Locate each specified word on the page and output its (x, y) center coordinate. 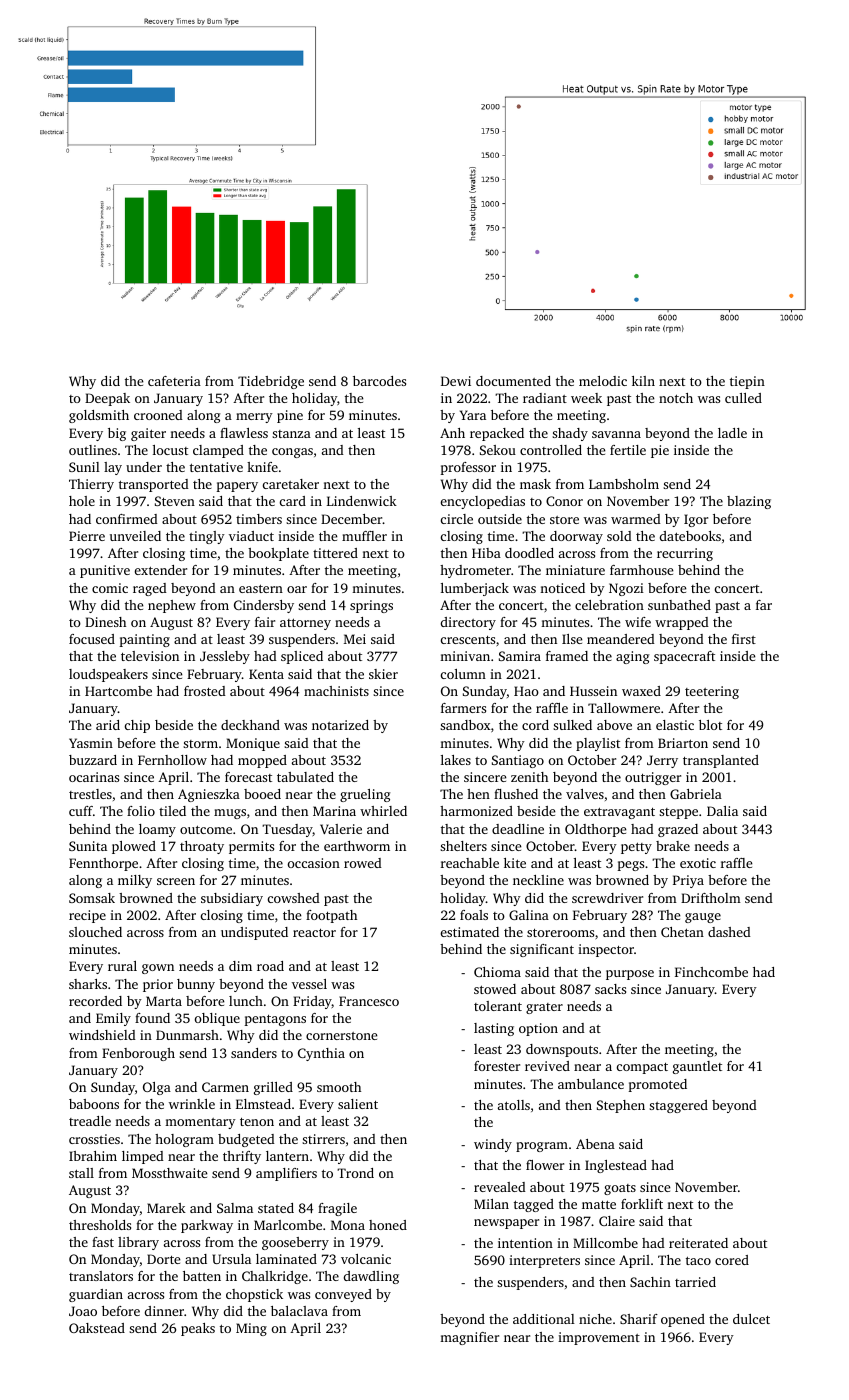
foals (474, 915)
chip (137, 726)
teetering (712, 692)
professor (468, 468)
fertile (628, 450)
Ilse (572, 639)
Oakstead (97, 1328)
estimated (470, 932)
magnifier (469, 1338)
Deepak (107, 399)
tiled (172, 811)
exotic (698, 863)
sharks (88, 984)
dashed (729, 932)
